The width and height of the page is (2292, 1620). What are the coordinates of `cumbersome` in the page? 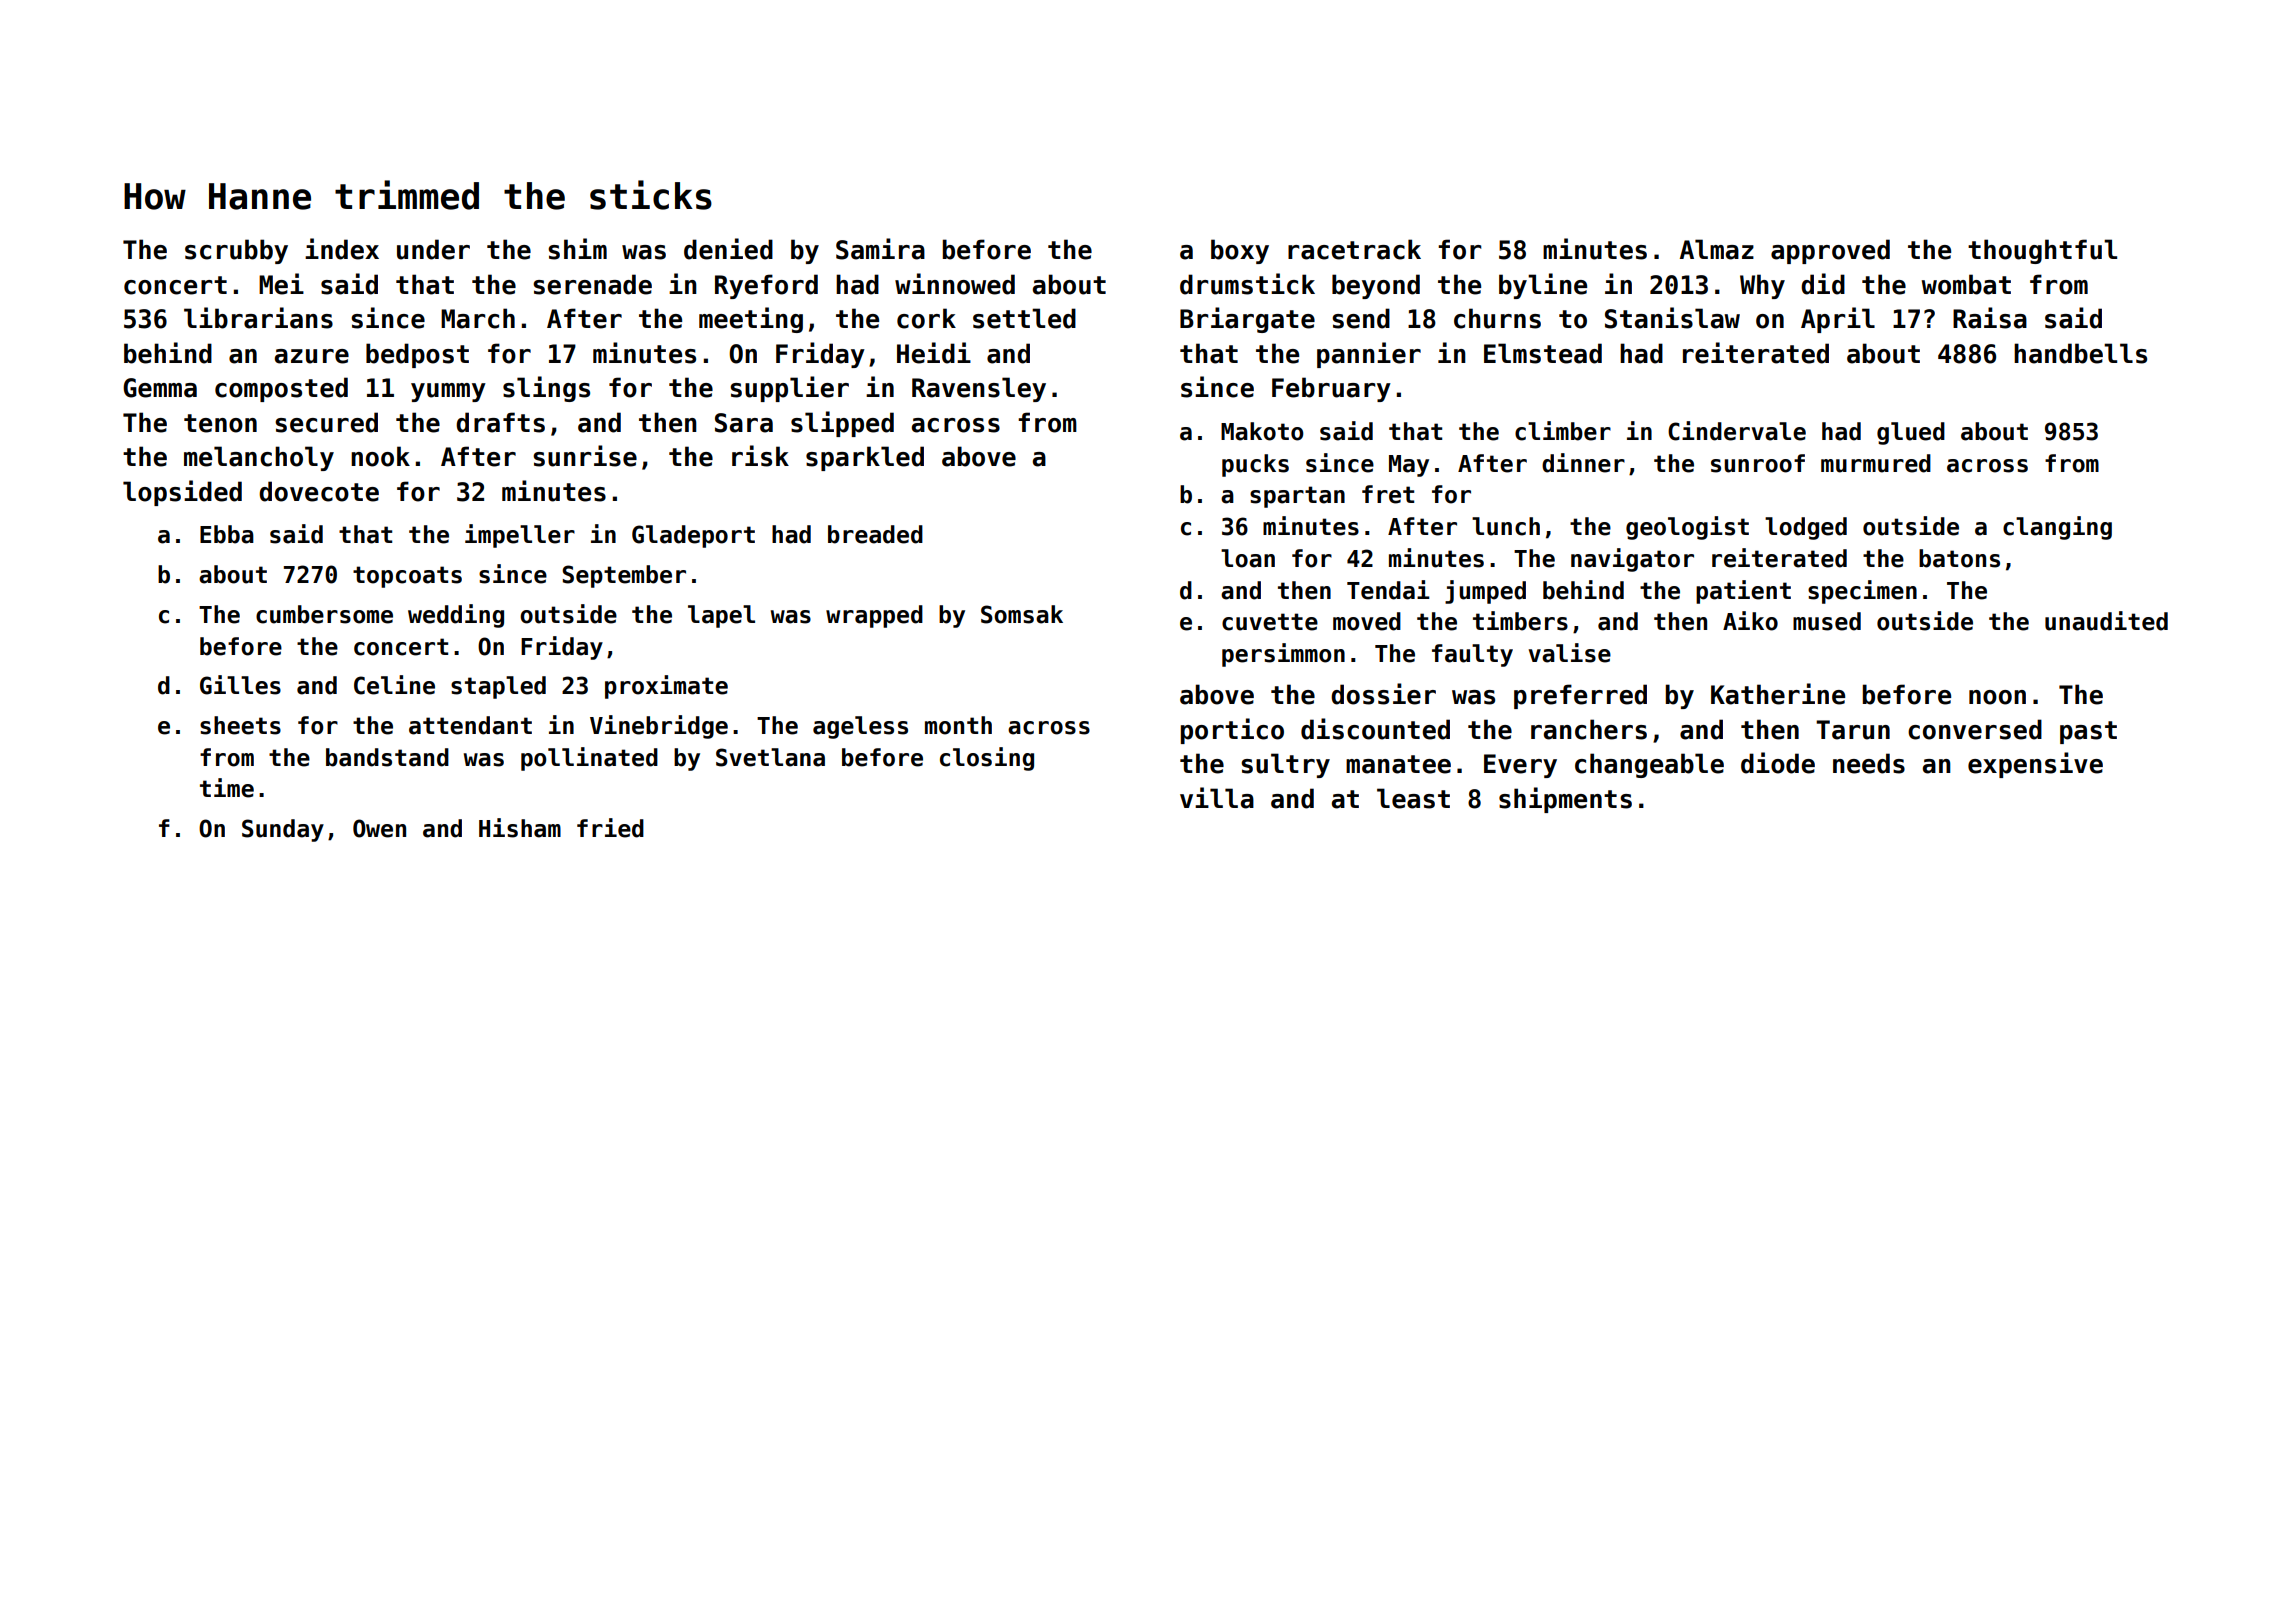 It's located at (324, 614).
